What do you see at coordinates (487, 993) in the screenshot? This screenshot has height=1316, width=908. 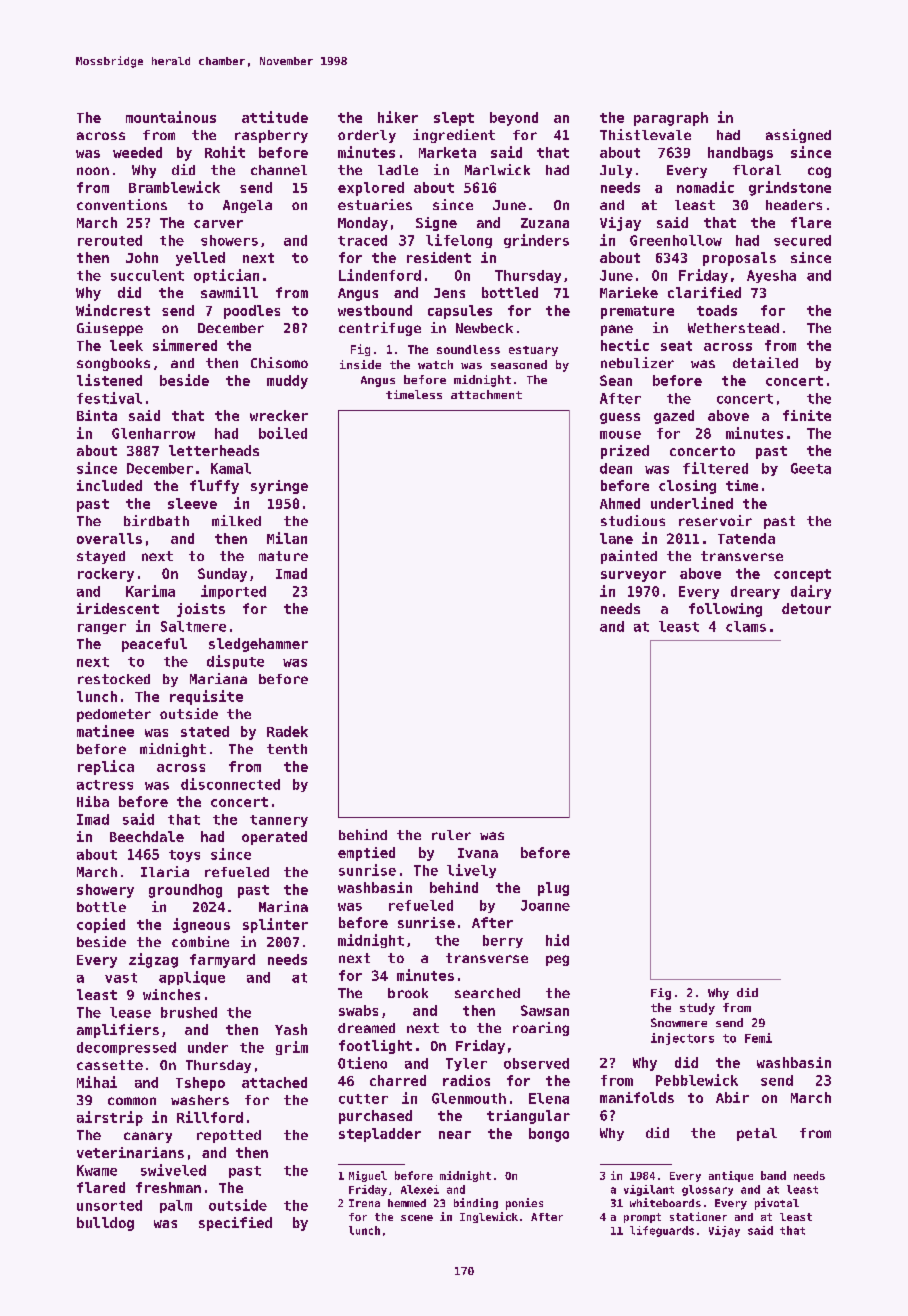 I see `searched` at bounding box center [487, 993].
